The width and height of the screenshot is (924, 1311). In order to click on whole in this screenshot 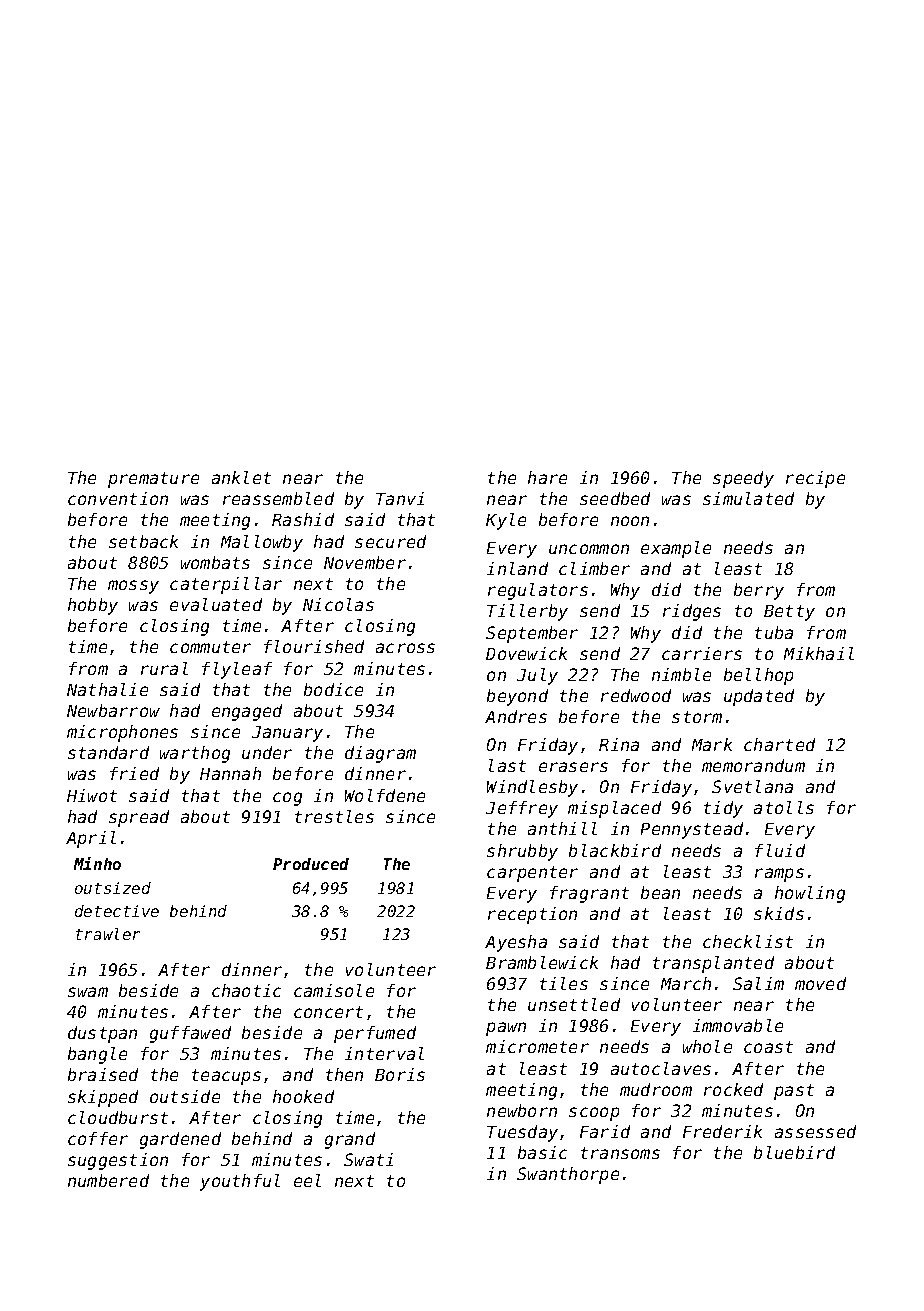, I will do `click(707, 1046)`.
